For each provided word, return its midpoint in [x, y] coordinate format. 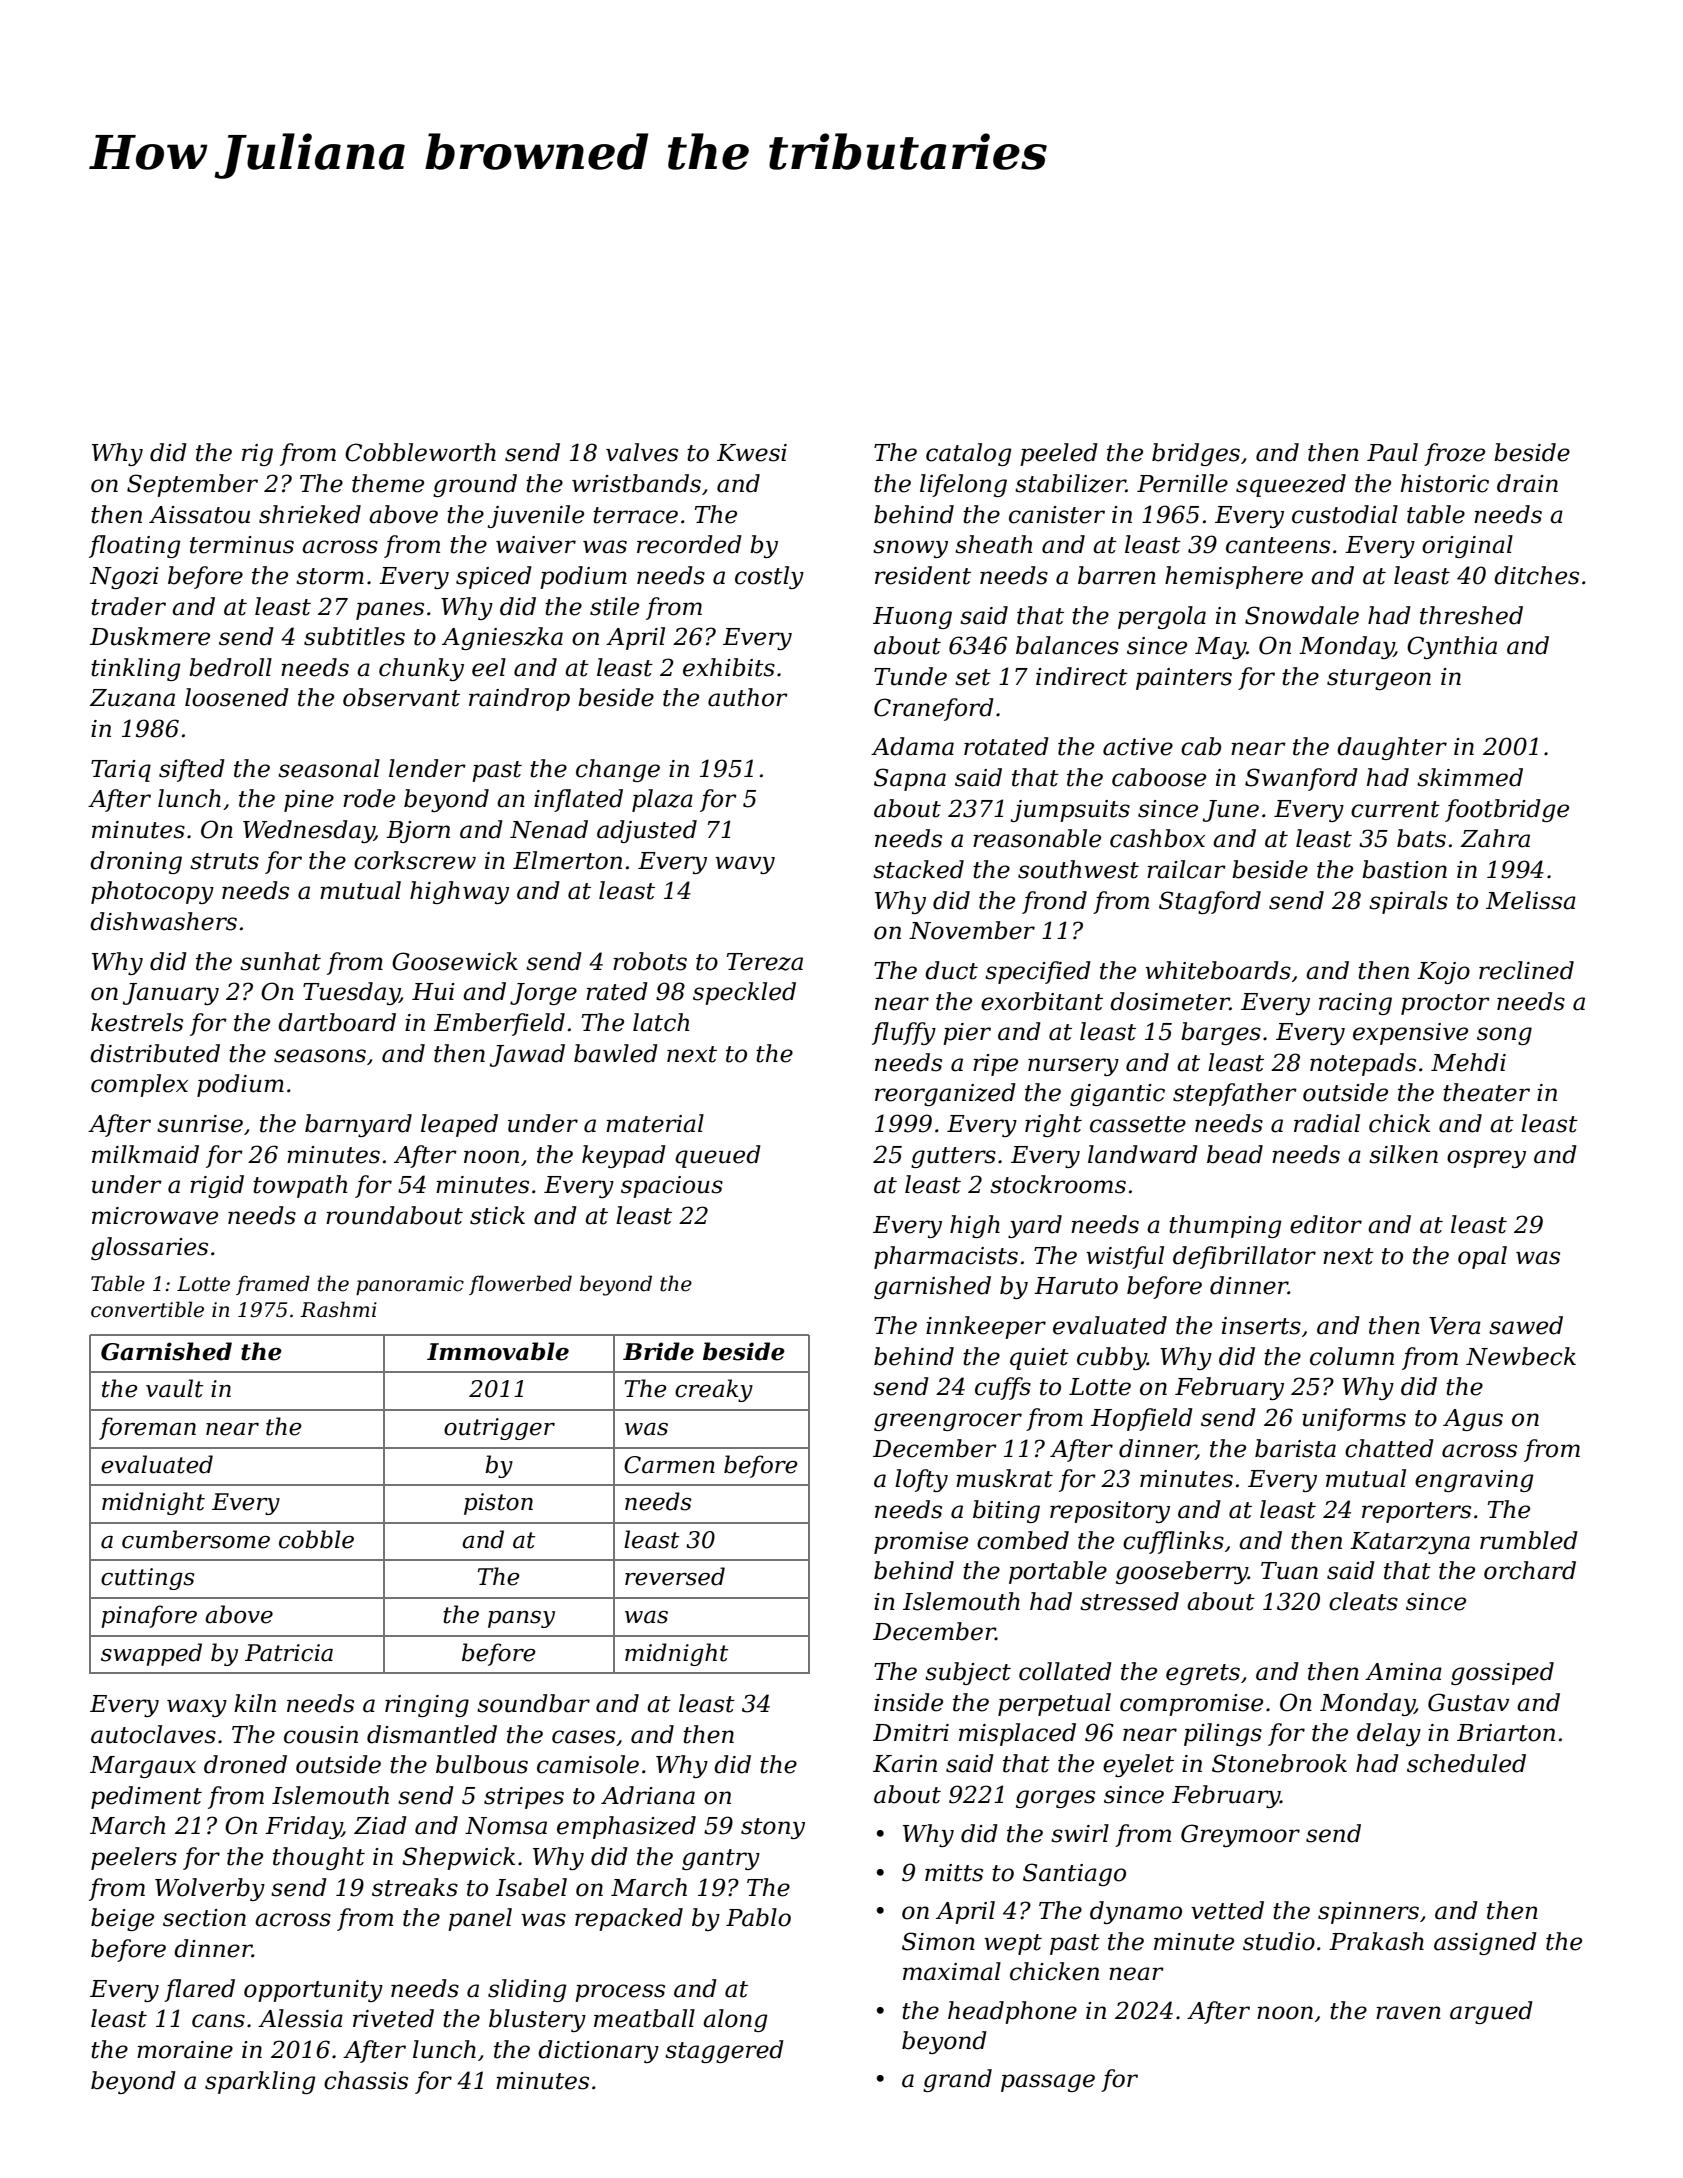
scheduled [1466, 1763]
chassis [366, 2080]
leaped [459, 1125]
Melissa [1531, 900]
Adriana [648, 1795]
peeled [1059, 454]
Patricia [289, 1653]
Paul [1392, 452]
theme [388, 483]
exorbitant [1042, 1001]
